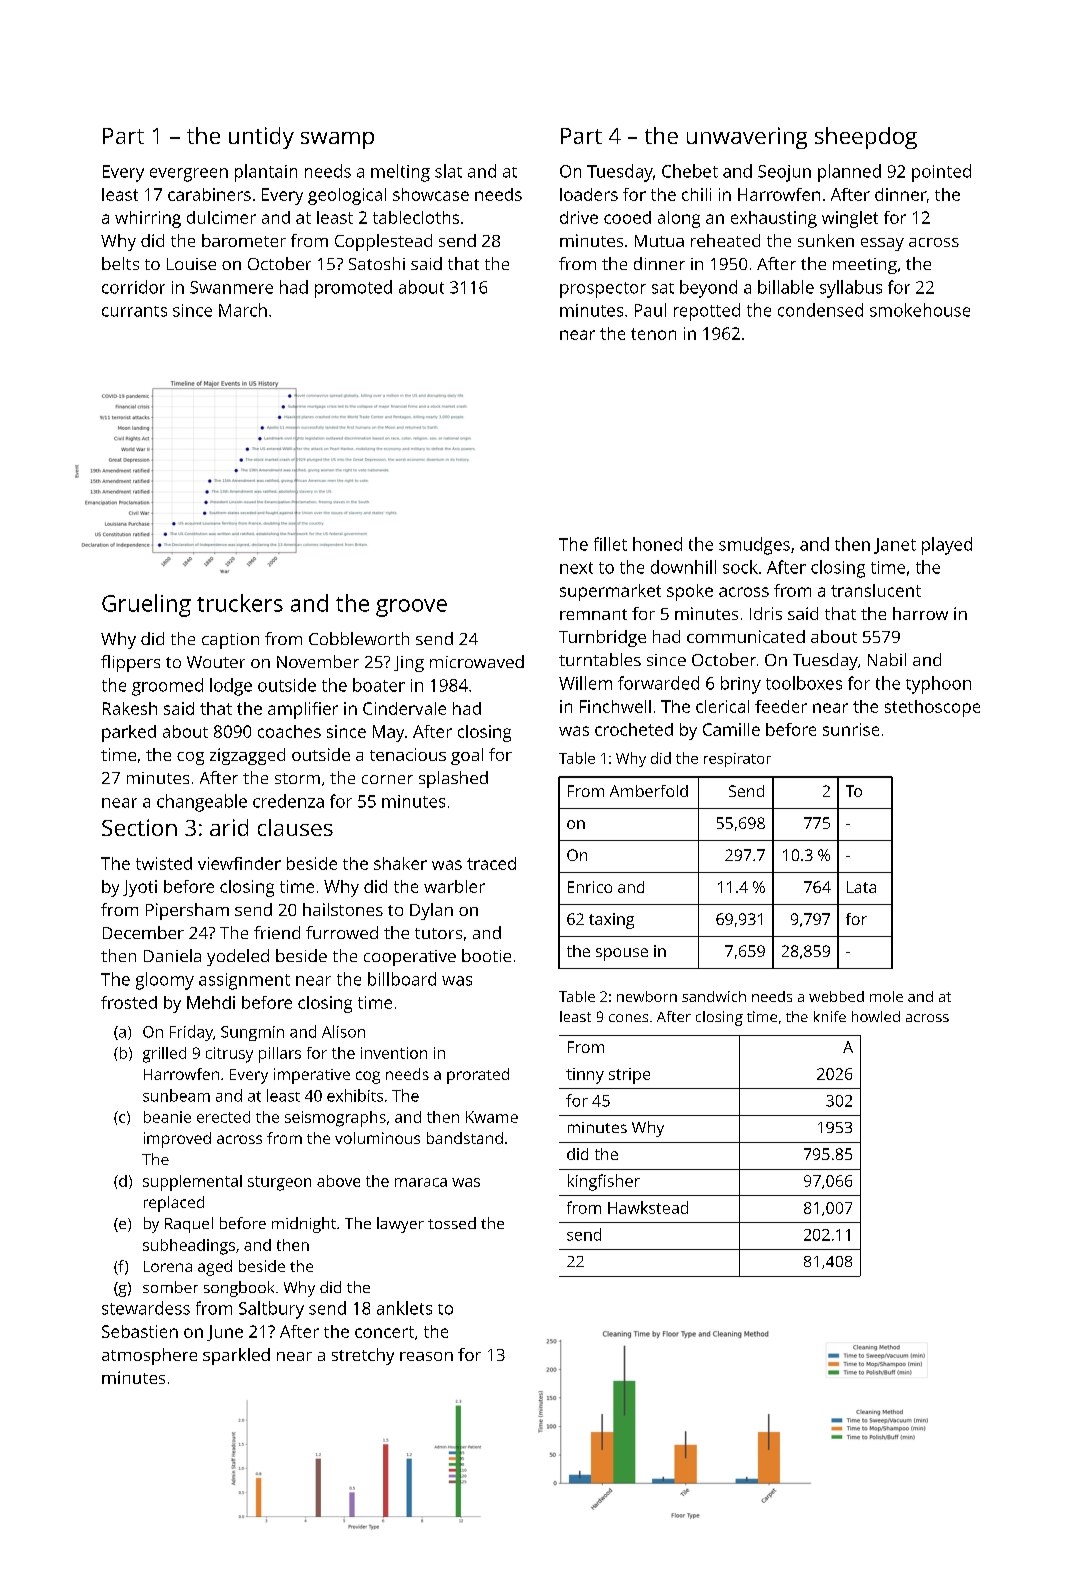 The height and width of the image is (1573, 1086). I want to click on Chebet, so click(690, 171).
